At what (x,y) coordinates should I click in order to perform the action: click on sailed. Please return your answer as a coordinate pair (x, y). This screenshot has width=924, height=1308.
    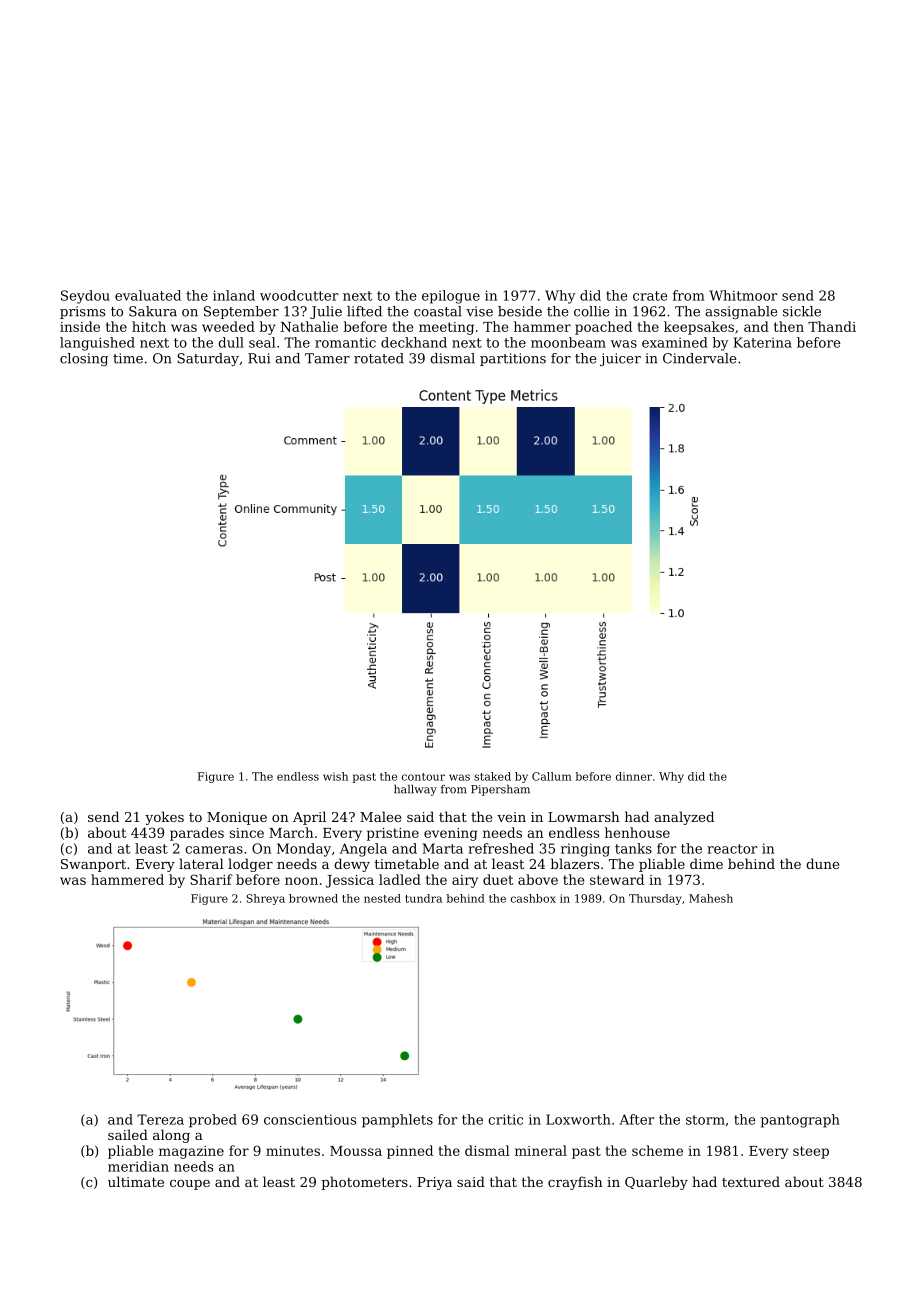
    Looking at the image, I should click on (128, 1134).
